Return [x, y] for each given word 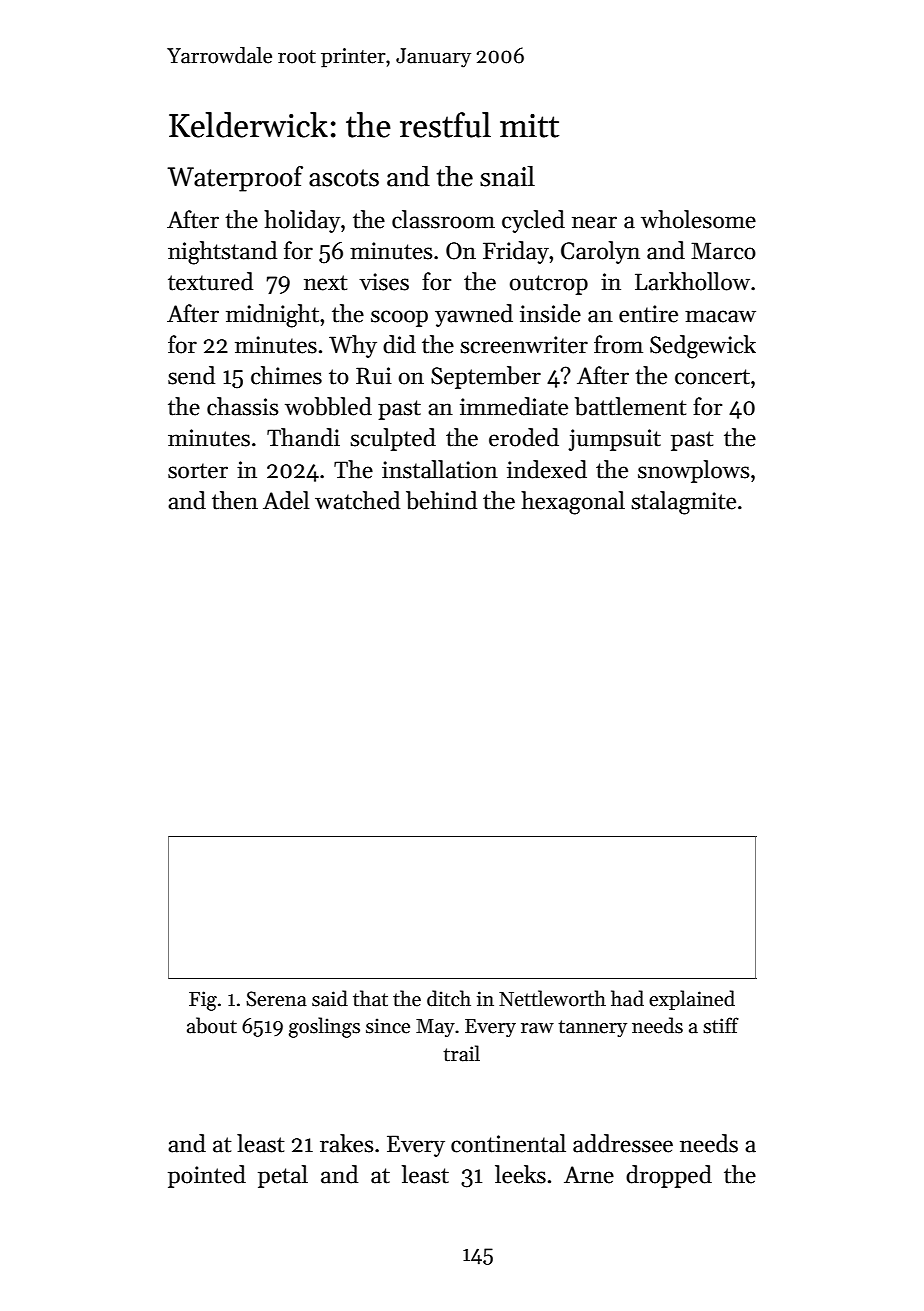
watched [357, 500]
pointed [207, 1176]
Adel [286, 500]
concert [712, 377]
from [618, 344]
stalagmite [683, 503]
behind [441, 500]
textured [210, 281]
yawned [474, 315]
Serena [276, 999]
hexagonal [573, 503]
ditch [449, 998]
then [235, 500]
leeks [520, 1174]
